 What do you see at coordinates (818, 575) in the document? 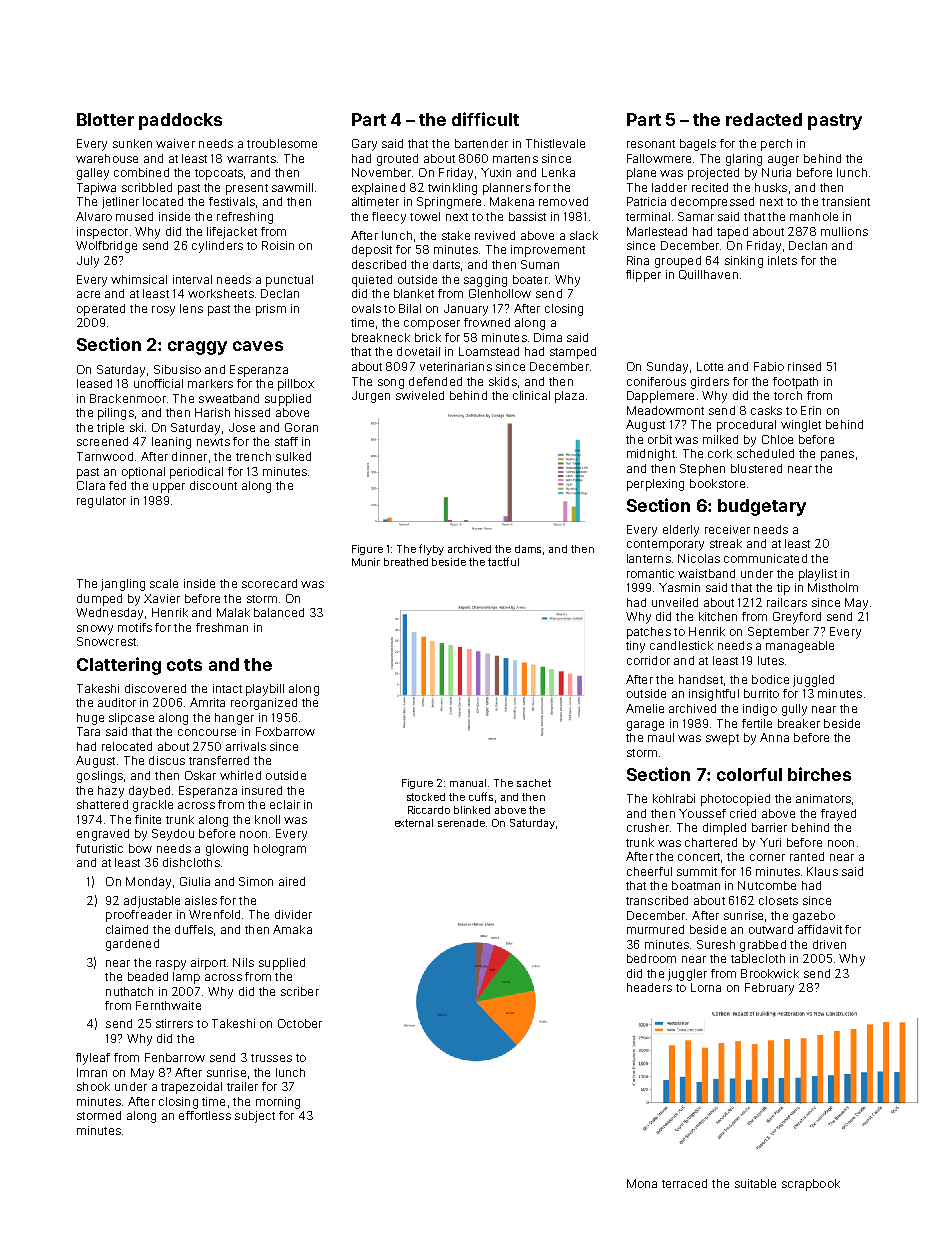
I see `playlist` at bounding box center [818, 575].
